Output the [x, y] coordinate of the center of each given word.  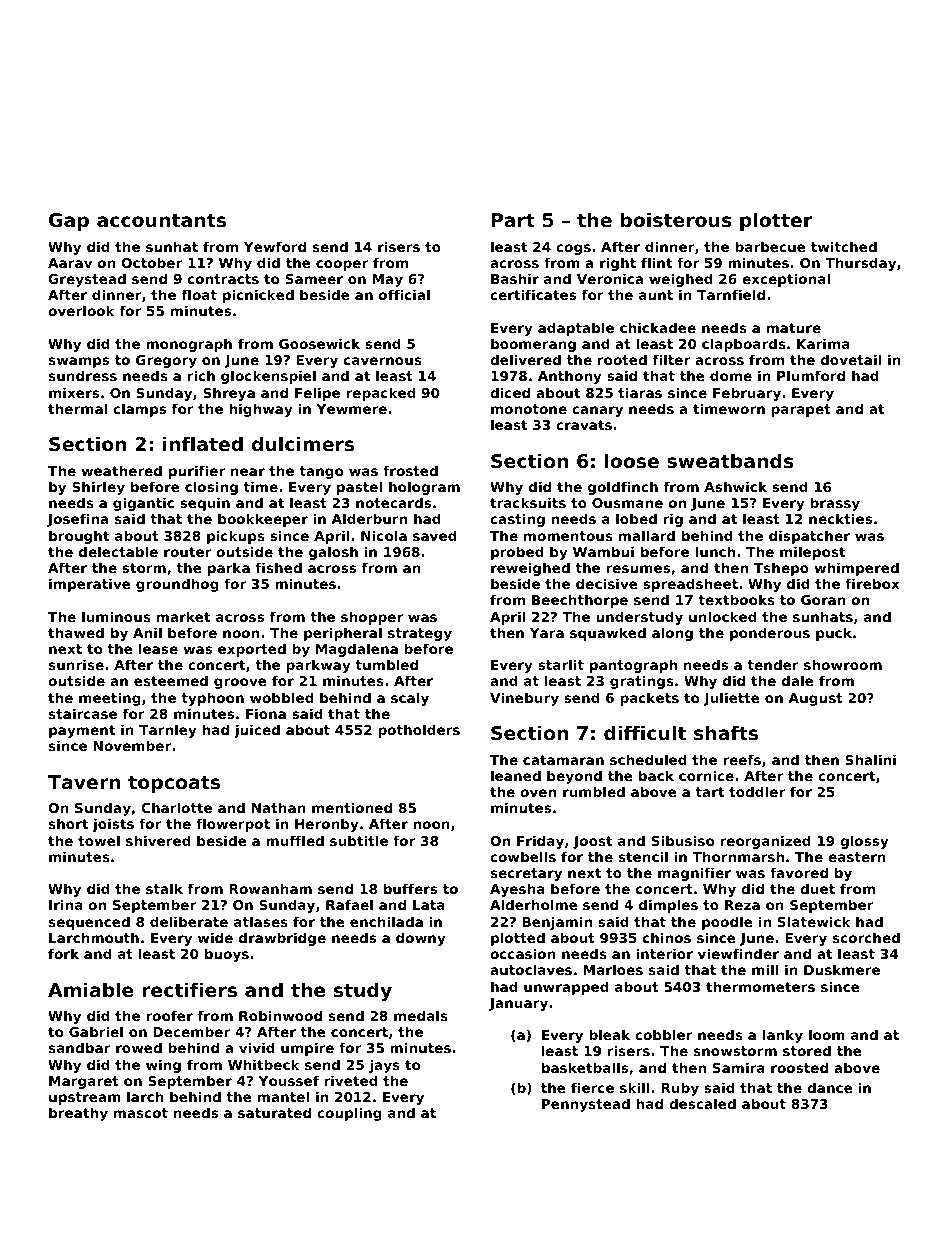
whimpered [856, 569]
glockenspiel [268, 377]
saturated [274, 1112]
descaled [702, 1103]
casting [517, 520]
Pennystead [586, 1105]
